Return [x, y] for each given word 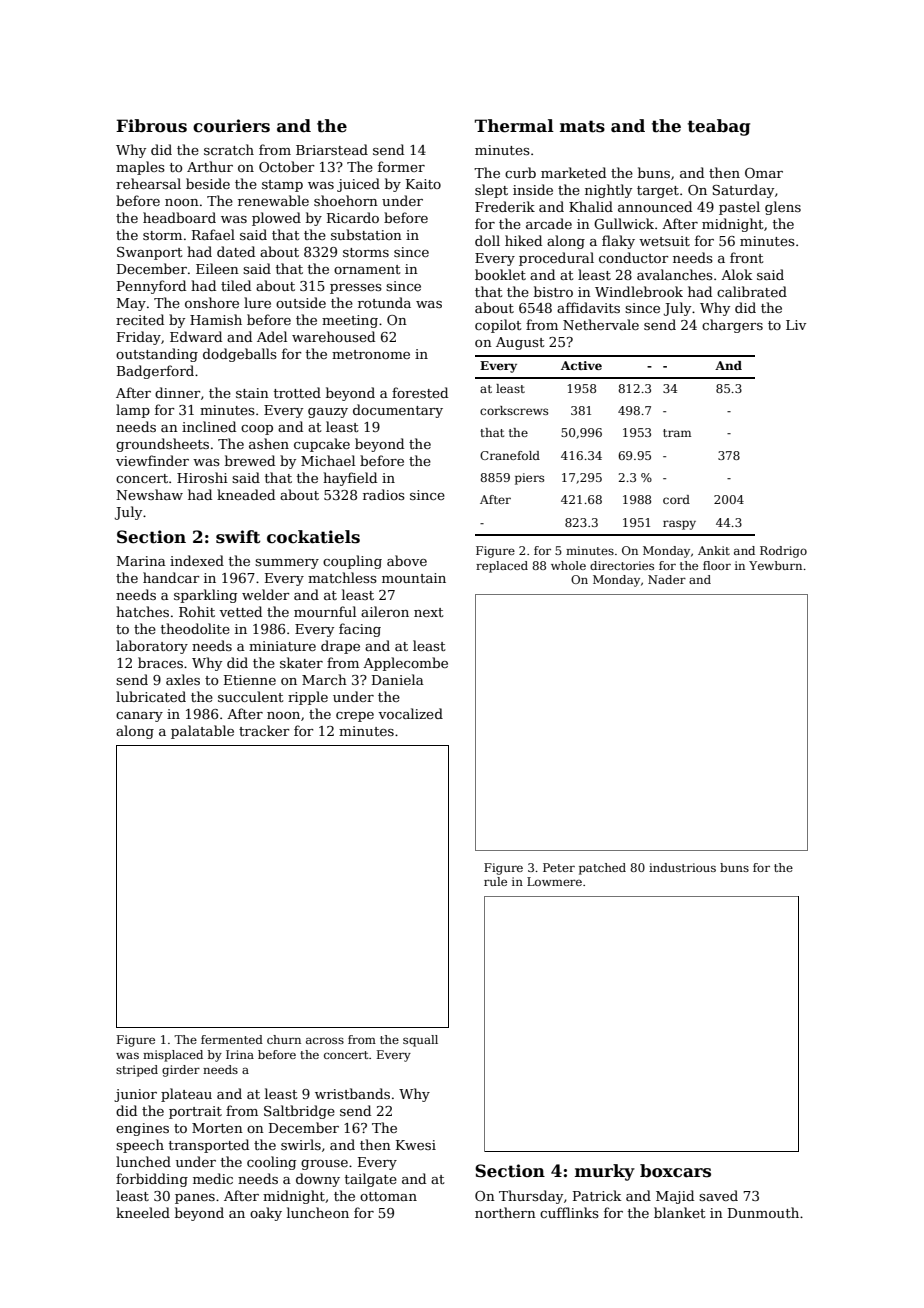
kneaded [246, 494]
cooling [271, 1163]
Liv [796, 325]
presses [356, 289]
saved [718, 1195]
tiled [236, 285]
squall [420, 1041]
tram [677, 433]
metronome [371, 354]
